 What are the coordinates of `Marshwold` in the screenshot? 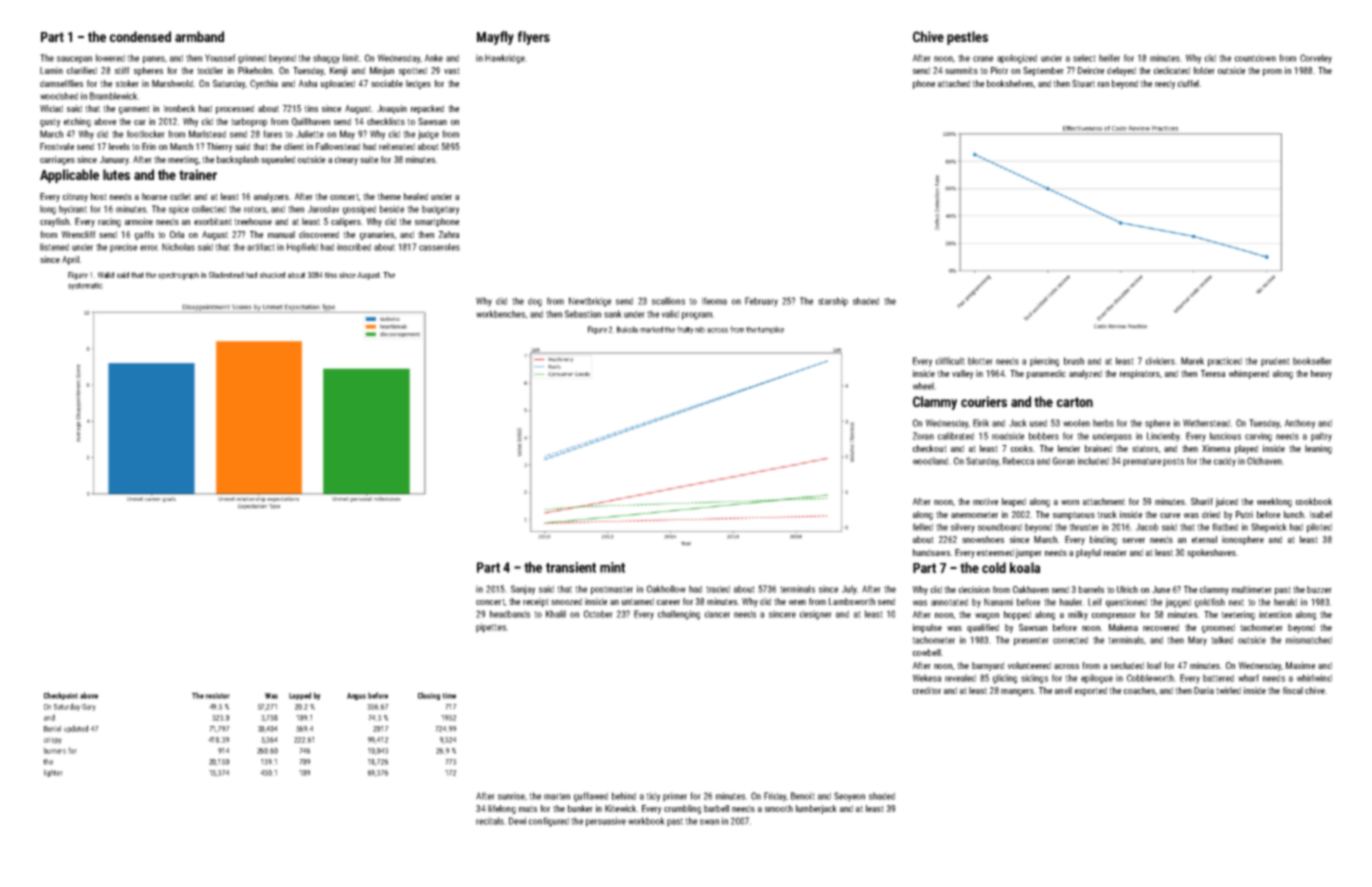 It's located at (172, 83).
